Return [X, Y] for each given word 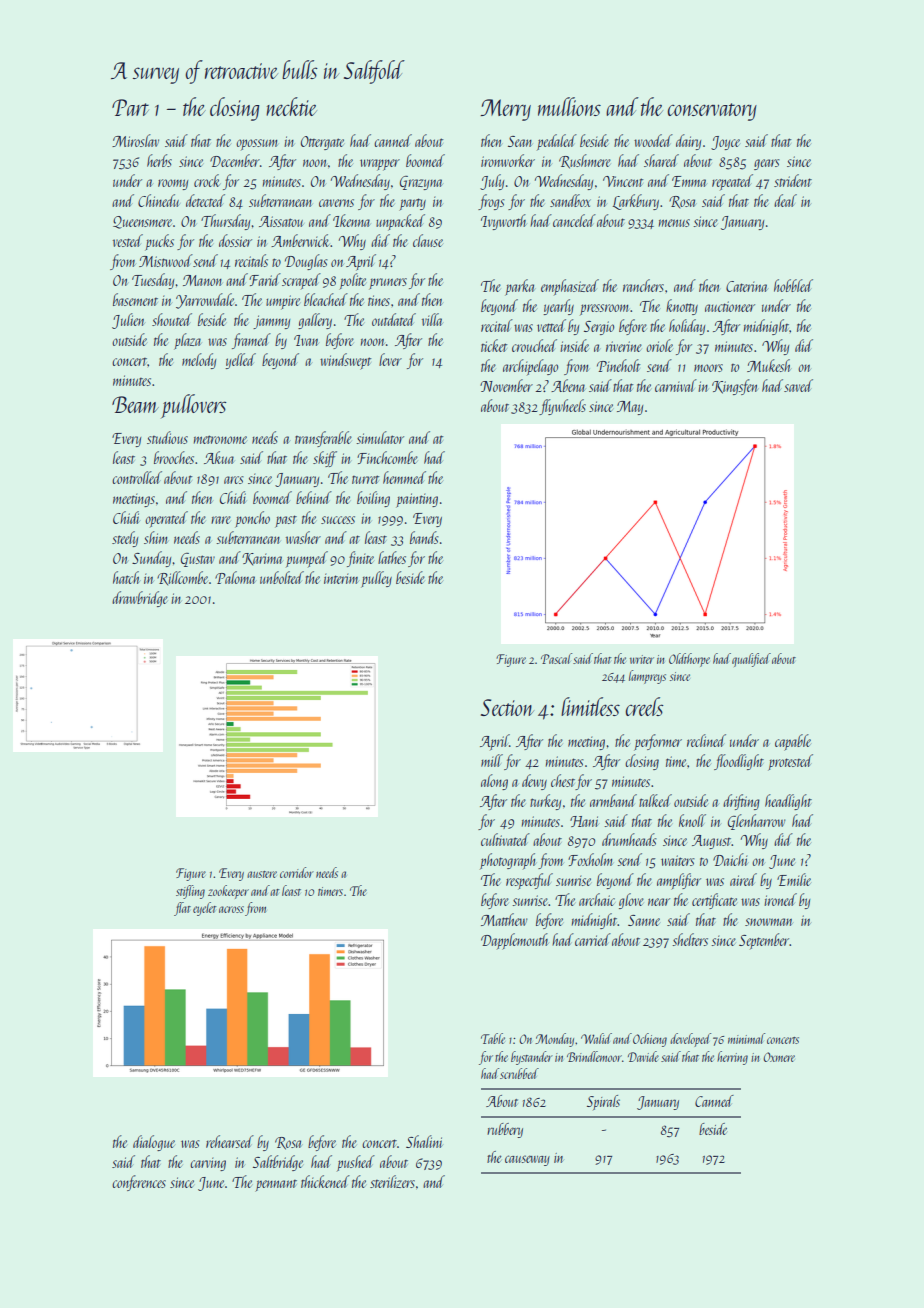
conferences [139, 1183]
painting [417, 500]
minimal [746, 1038]
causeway [527, 1160]
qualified [751, 660]
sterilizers [392, 1181]
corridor [297, 872]
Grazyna [421, 183]
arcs [234, 480]
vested [128, 240]
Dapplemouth [515, 941]
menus [674, 223]
